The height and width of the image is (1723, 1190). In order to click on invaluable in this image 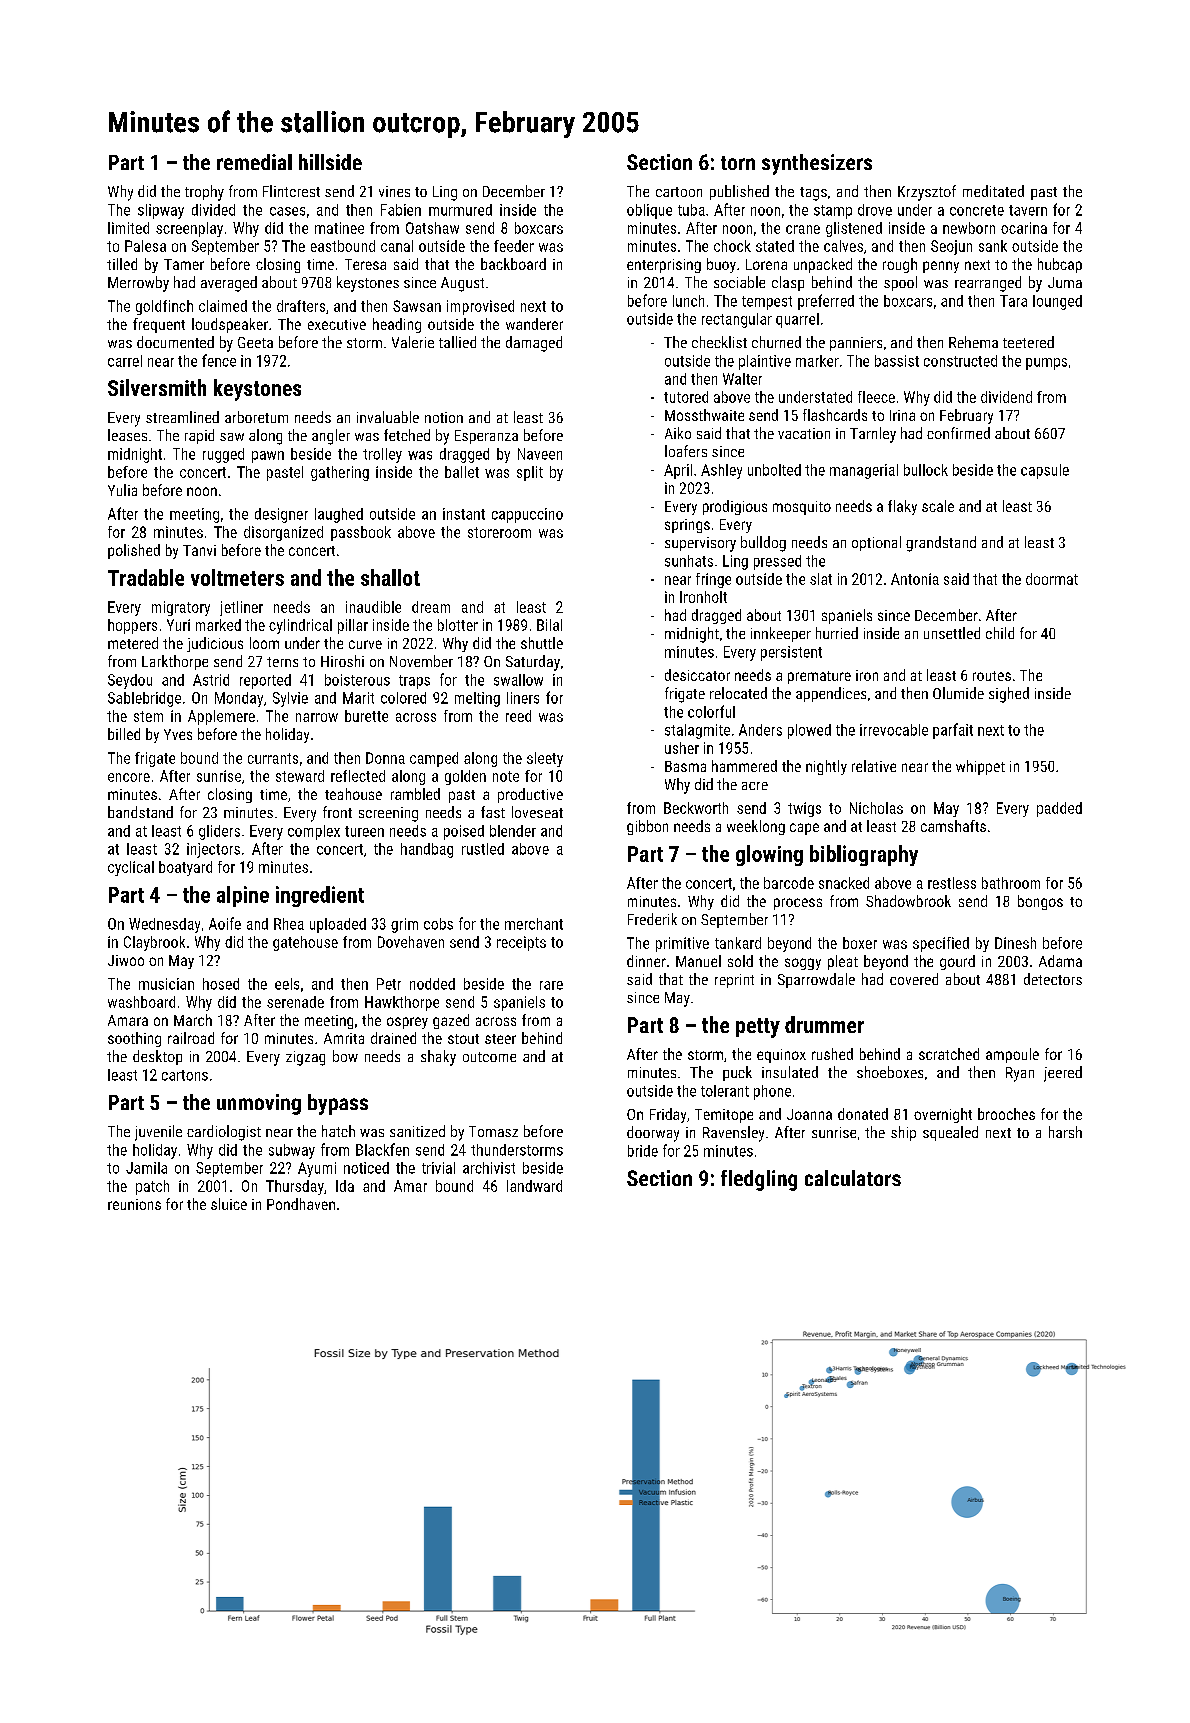, I will do `click(388, 417)`.
